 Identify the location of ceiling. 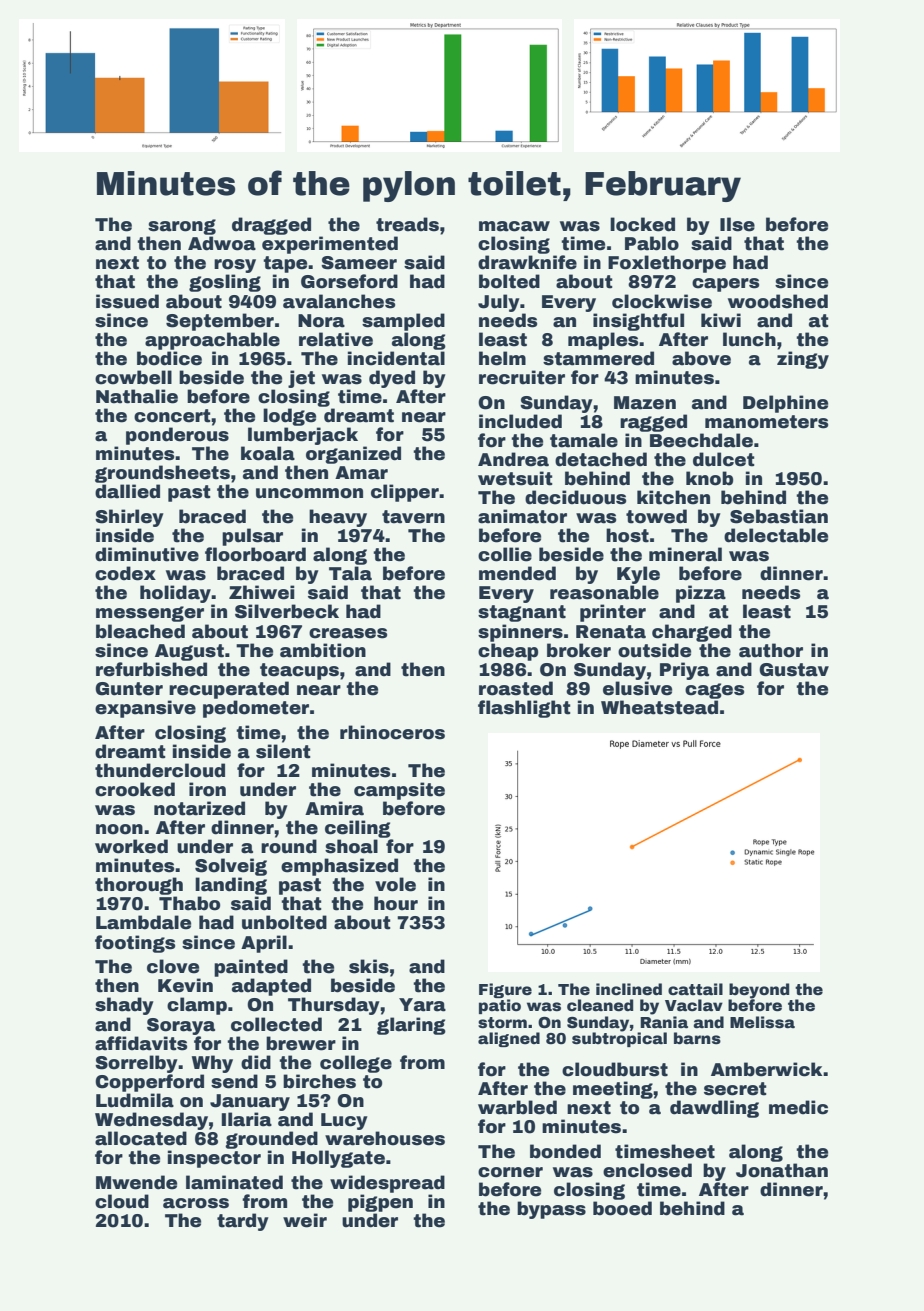
(358, 829).
